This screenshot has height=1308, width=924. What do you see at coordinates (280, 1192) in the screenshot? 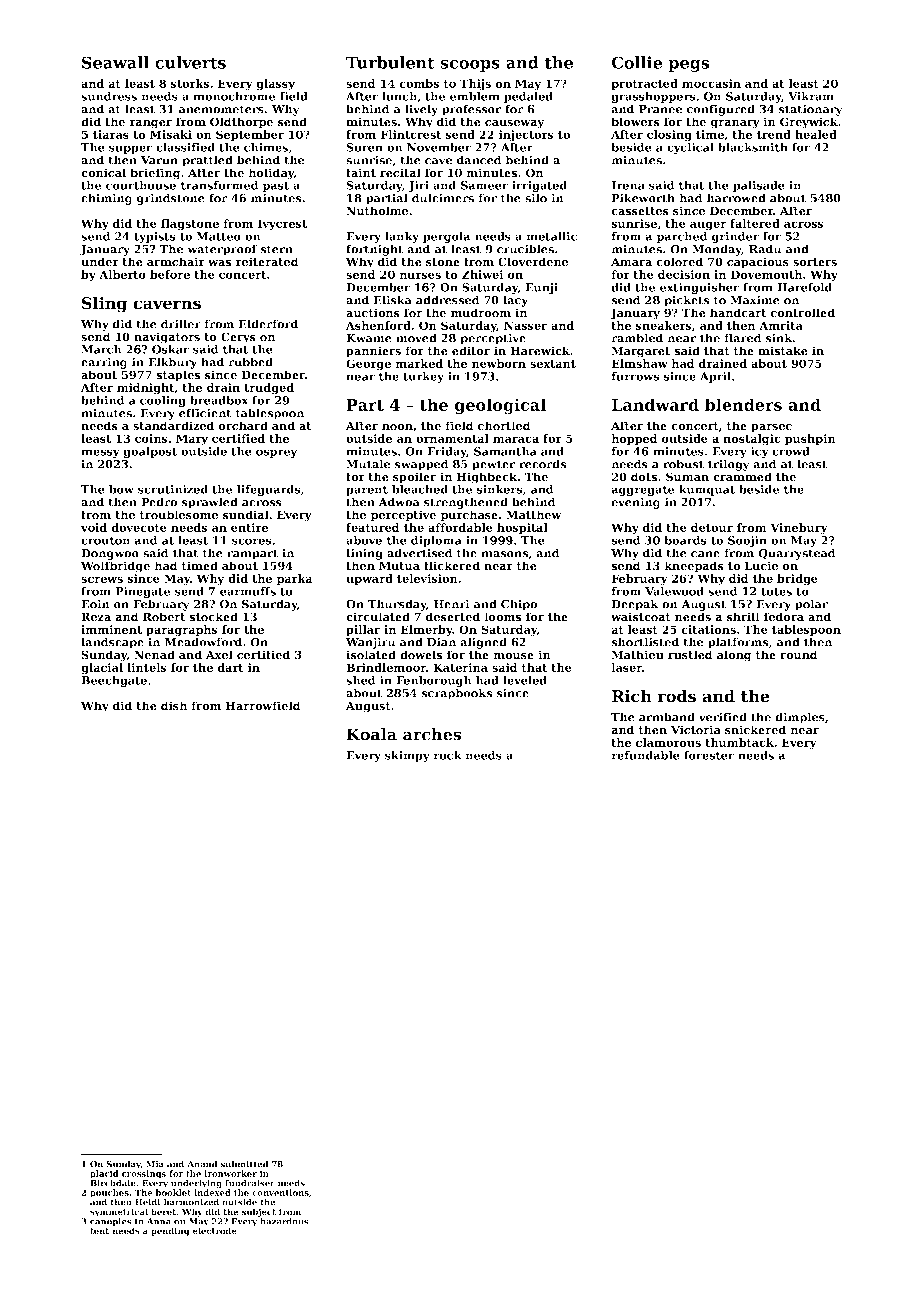
I see `conventions` at bounding box center [280, 1192].
